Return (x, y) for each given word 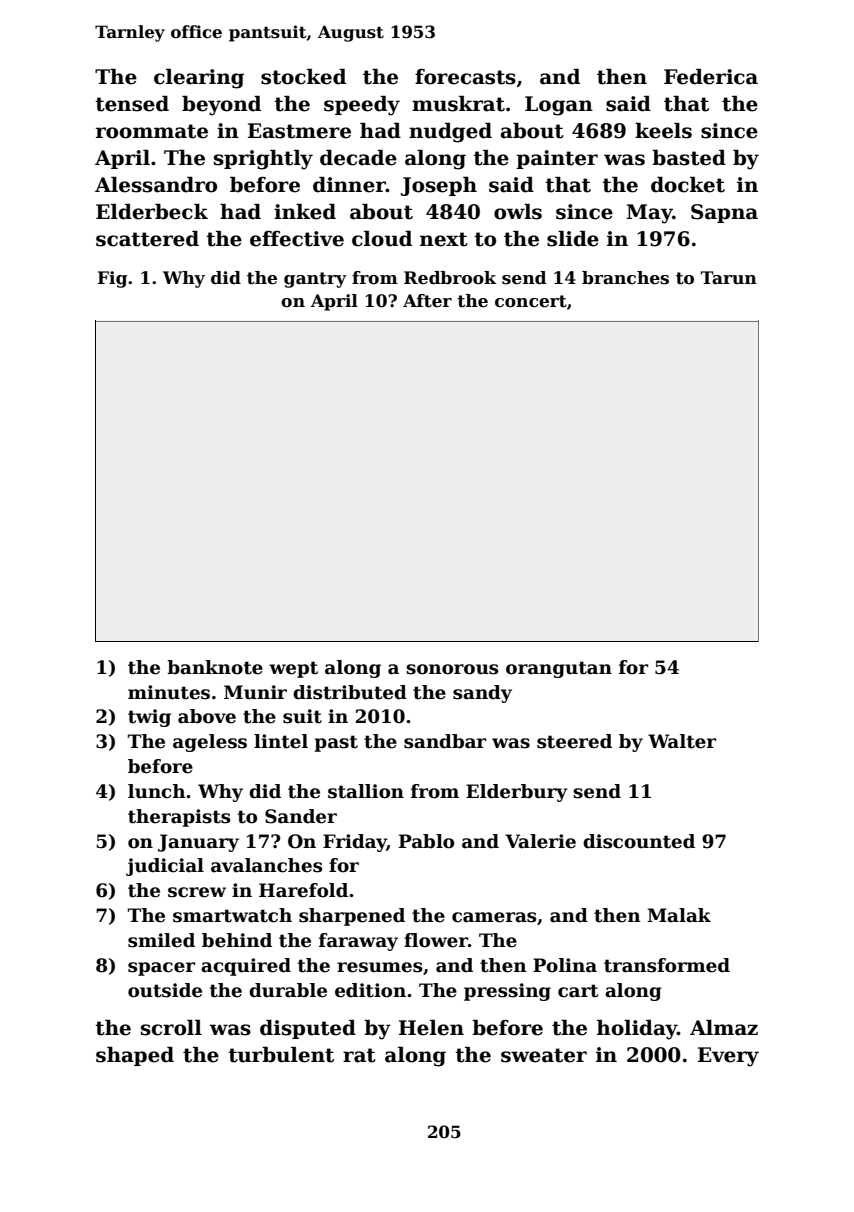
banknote (215, 667)
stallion (366, 791)
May (649, 214)
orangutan (559, 669)
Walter (682, 741)
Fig (112, 279)
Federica (711, 77)
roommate (152, 131)
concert (531, 301)
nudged (450, 133)
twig (149, 718)
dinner (349, 185)
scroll (171, 1028)
